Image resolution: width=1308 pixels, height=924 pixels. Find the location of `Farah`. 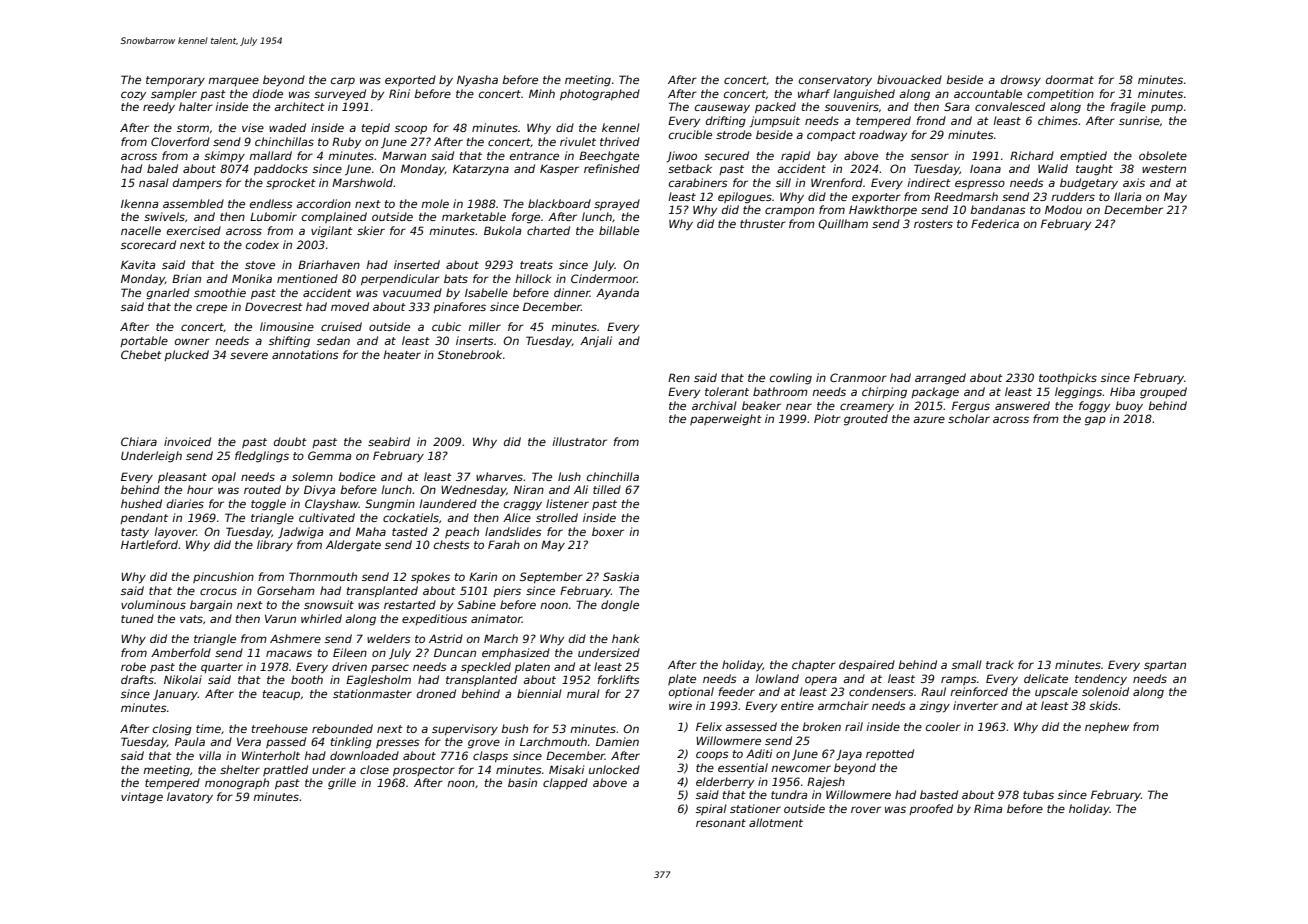

Farah is located at coordinates (504, 544).
